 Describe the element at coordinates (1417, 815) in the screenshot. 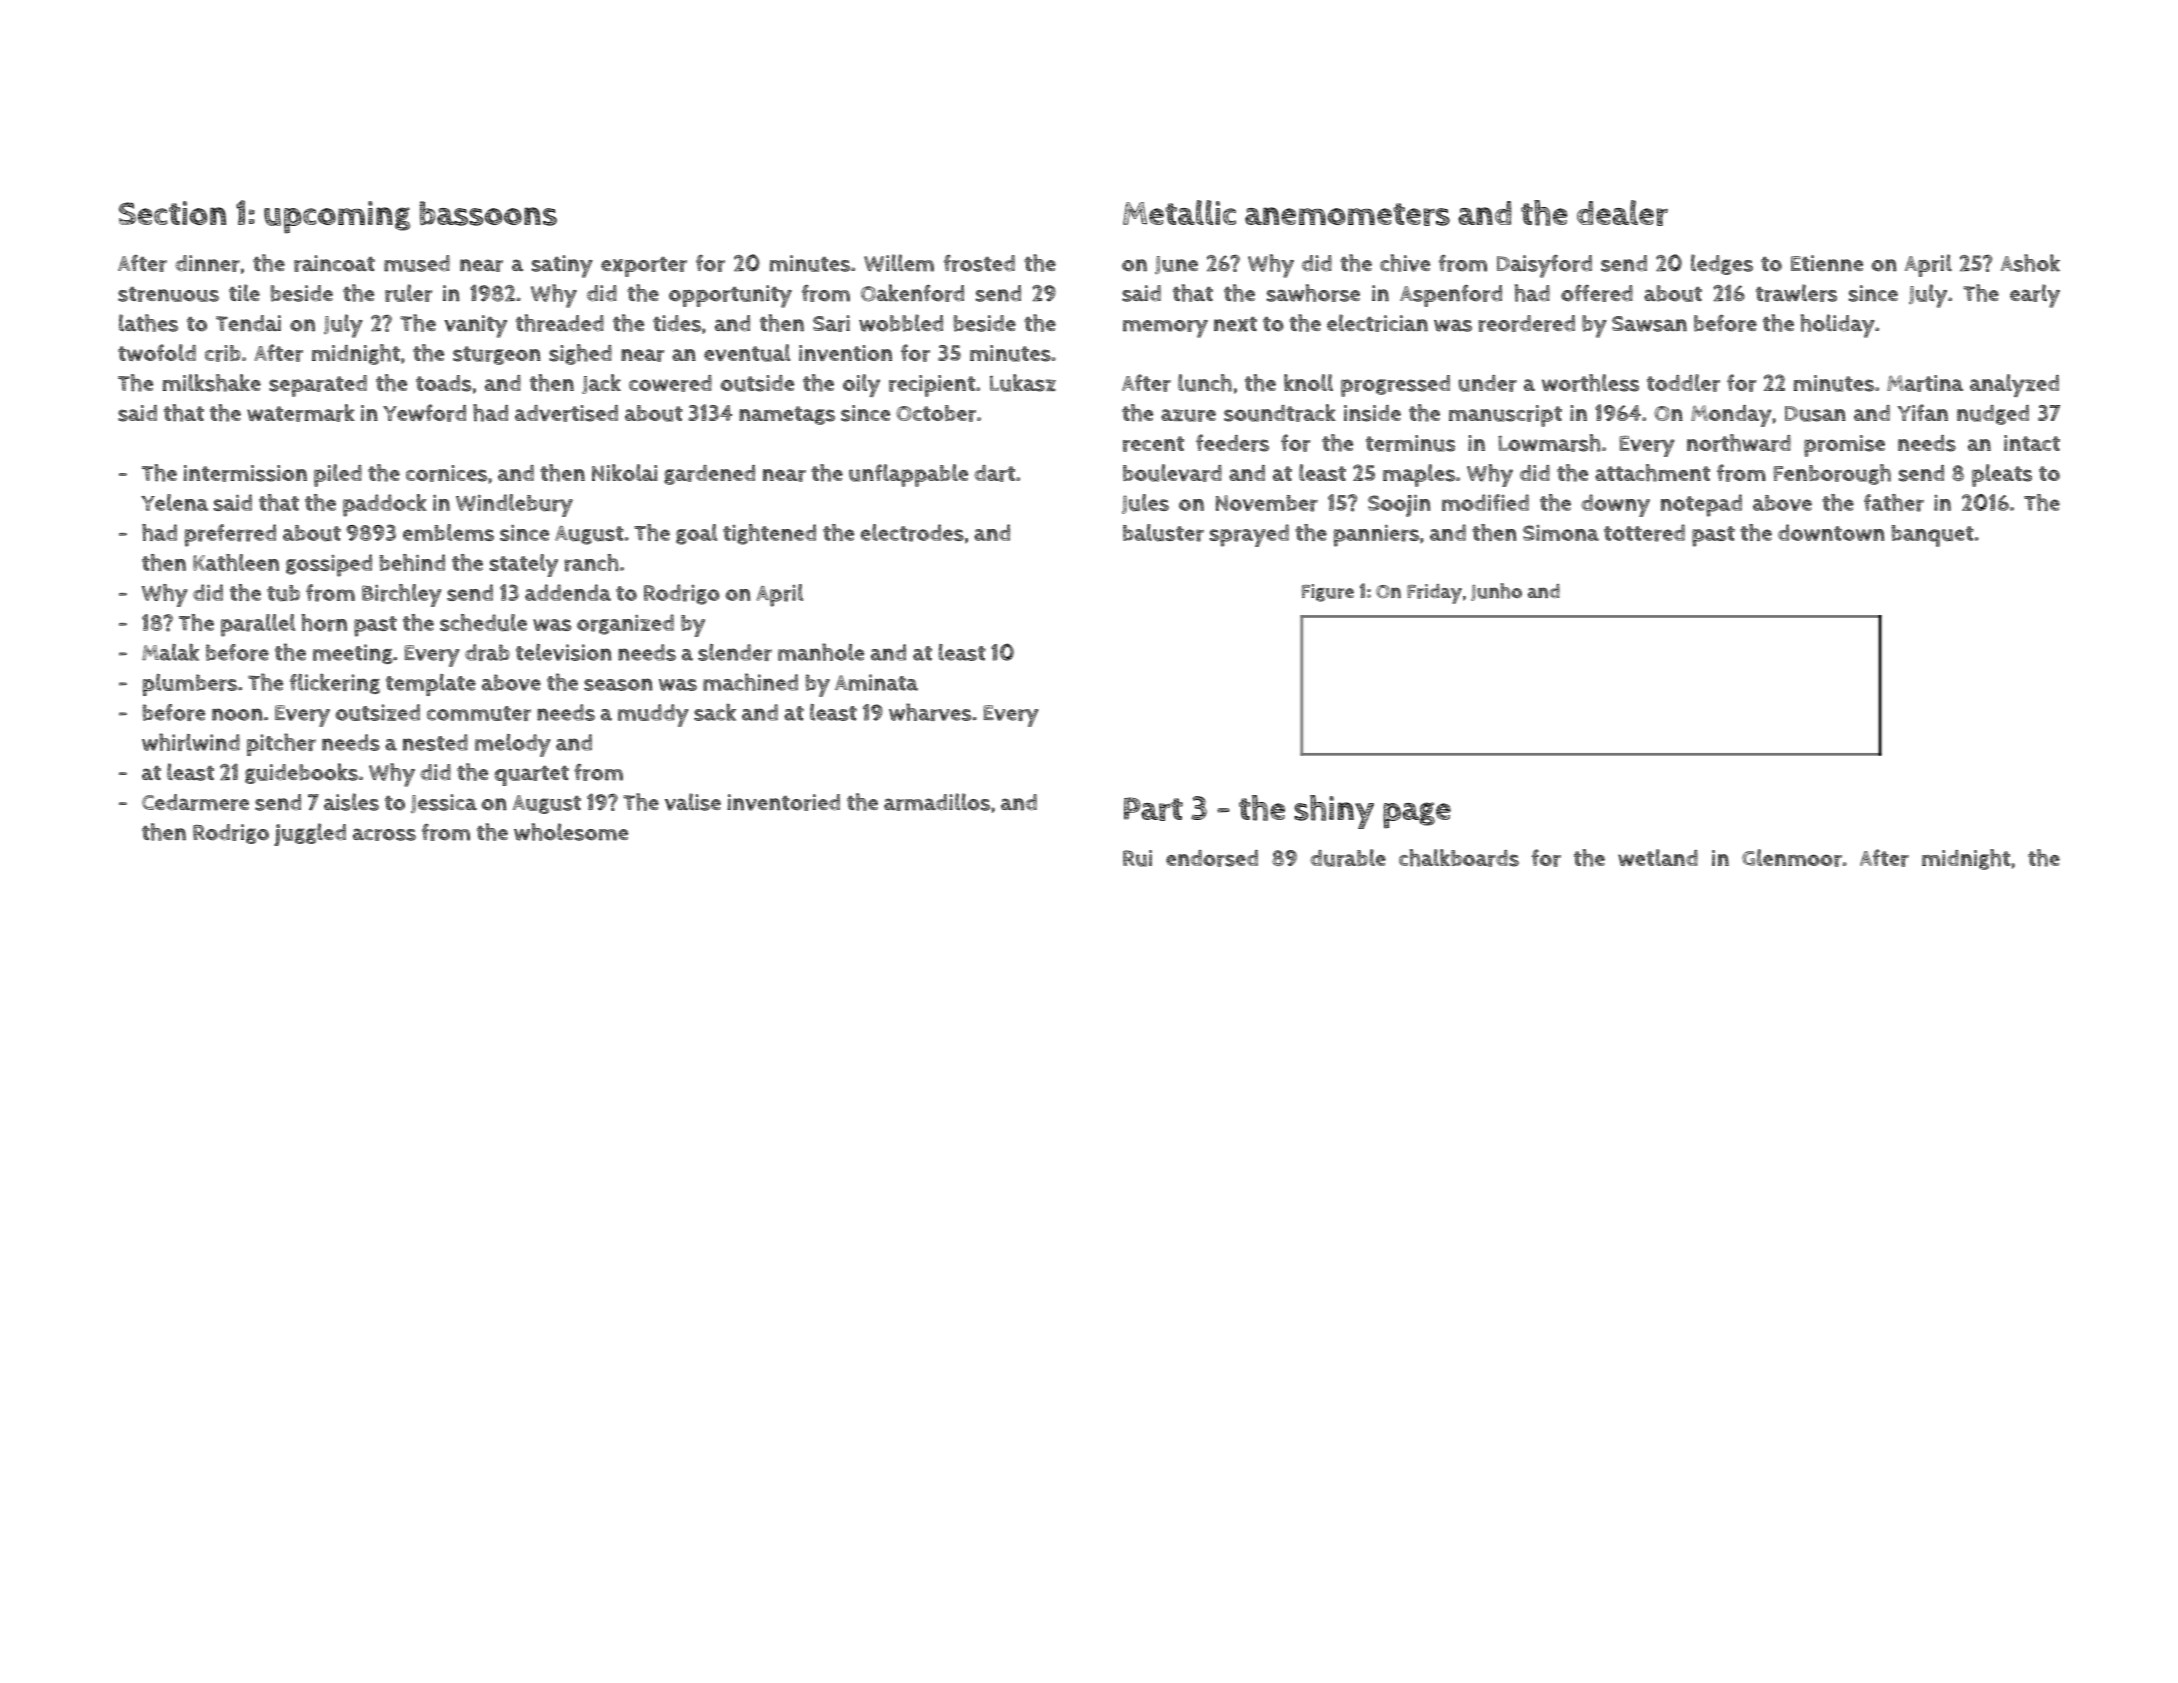

I see `page` at that location.
